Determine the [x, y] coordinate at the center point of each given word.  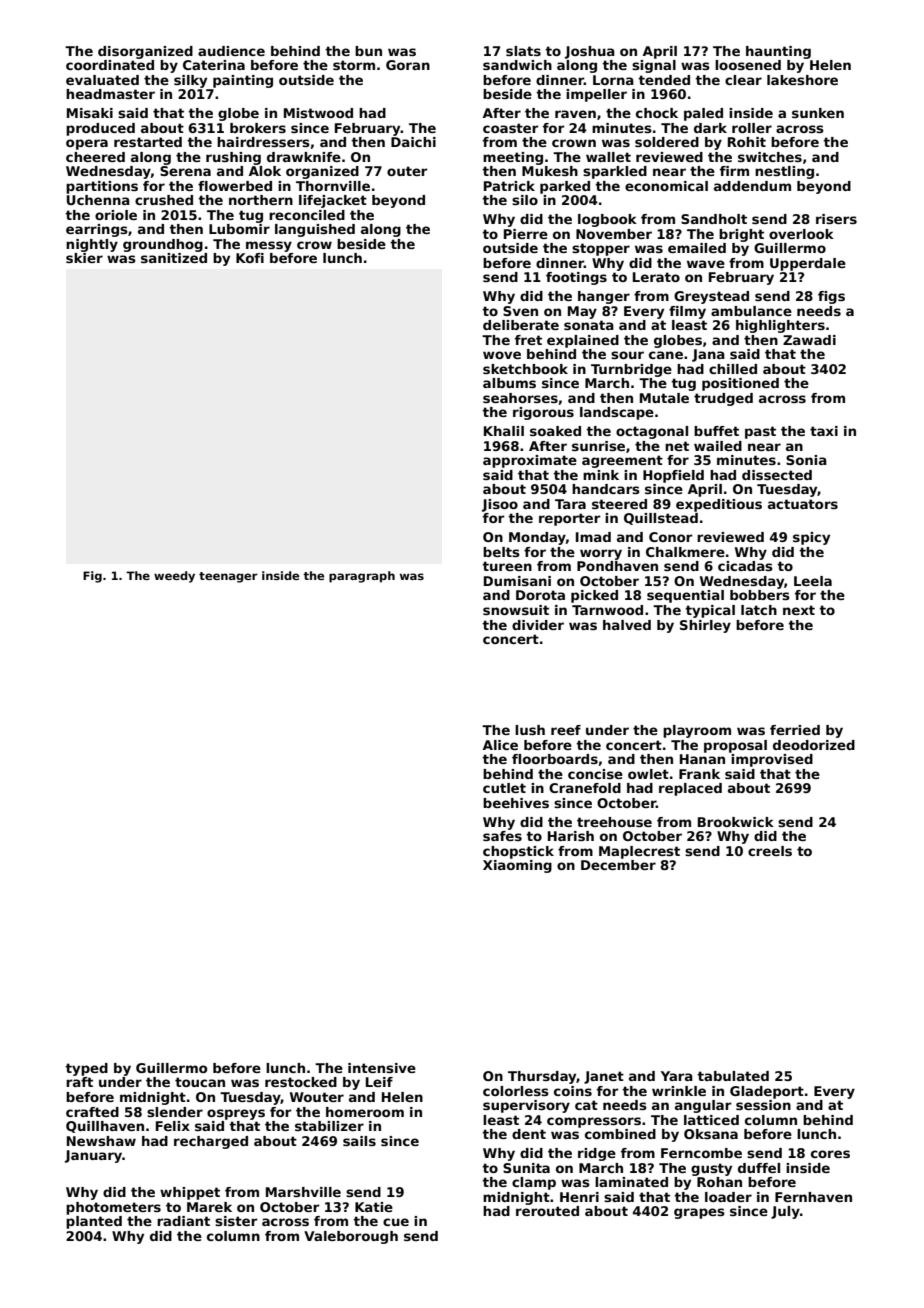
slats [523, 51]
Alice [500, 745]
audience [231, 51]
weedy [174, 577]
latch [759, 610]
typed [86, 1069]
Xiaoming [517, 866]
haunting [778, 52]
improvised [772, 760]
